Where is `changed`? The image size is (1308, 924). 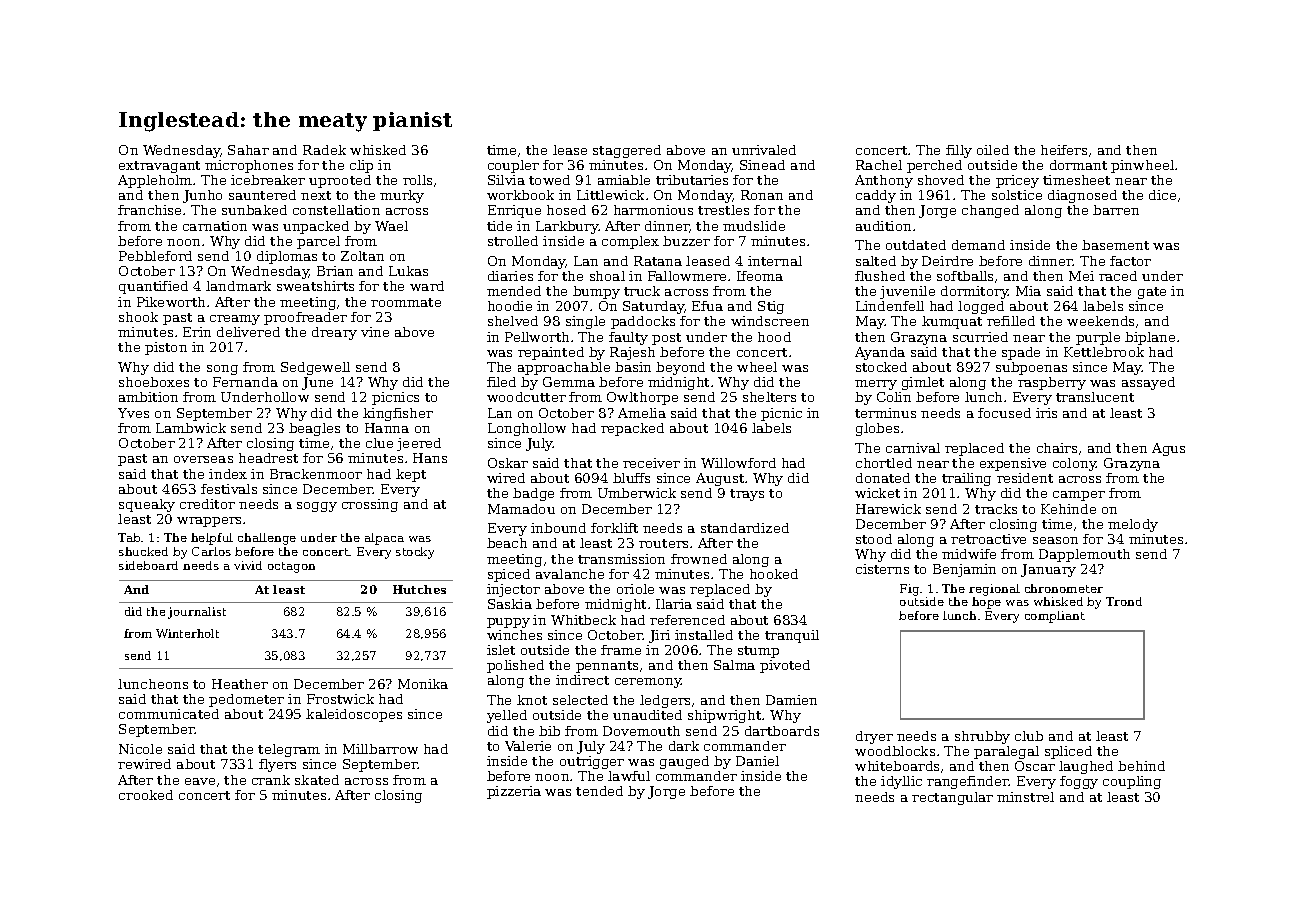 changed is located at coordinates (990, 211).
